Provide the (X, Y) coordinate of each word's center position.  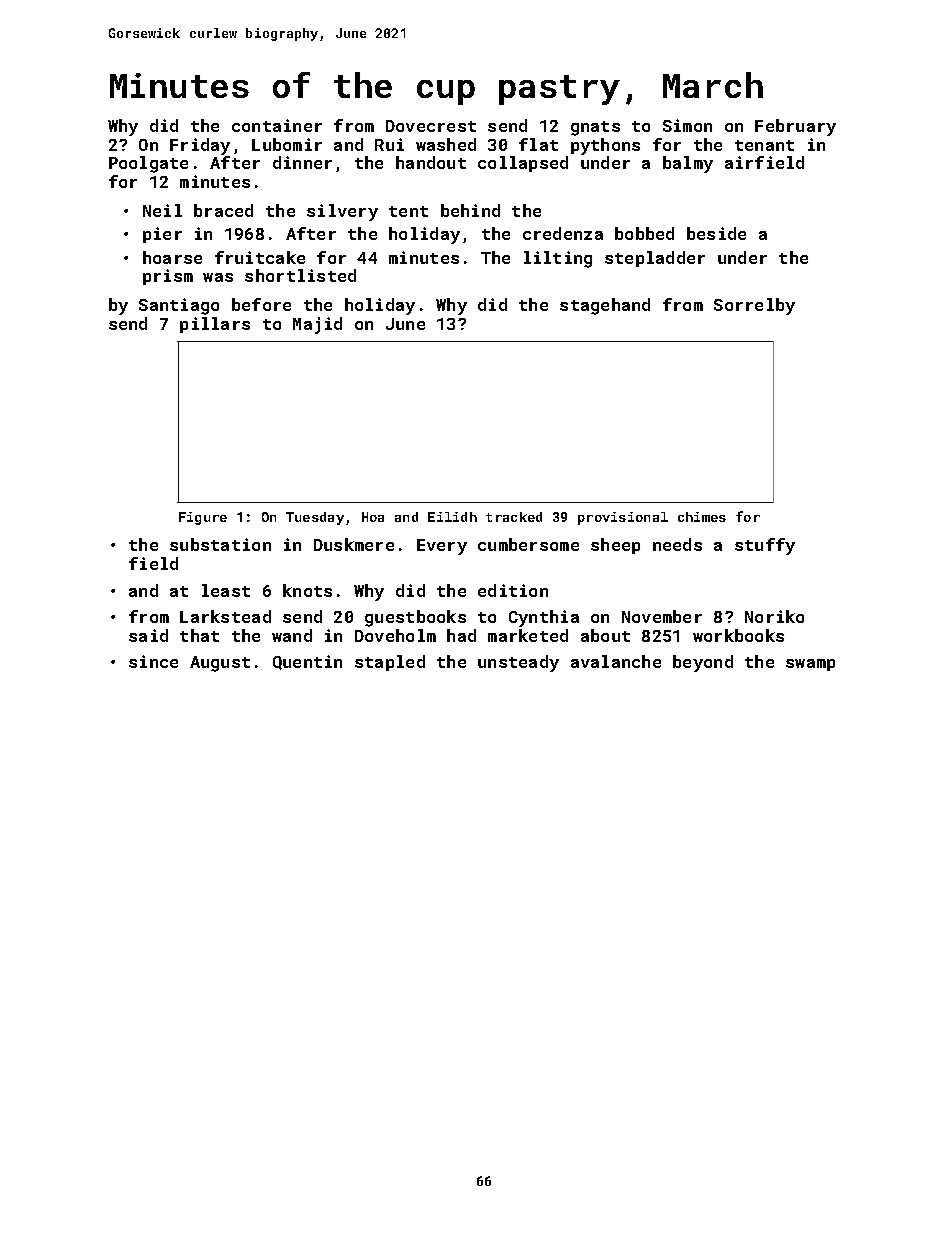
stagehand (605, 306)
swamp (810, 665)
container (277, 125)
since (153, 661)
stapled (390, 663)
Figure (203, 518)
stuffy (765, 546)
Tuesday (315, 518)
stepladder (655, 259)
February (795, 127)
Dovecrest (431, 126)
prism (168, 277)
